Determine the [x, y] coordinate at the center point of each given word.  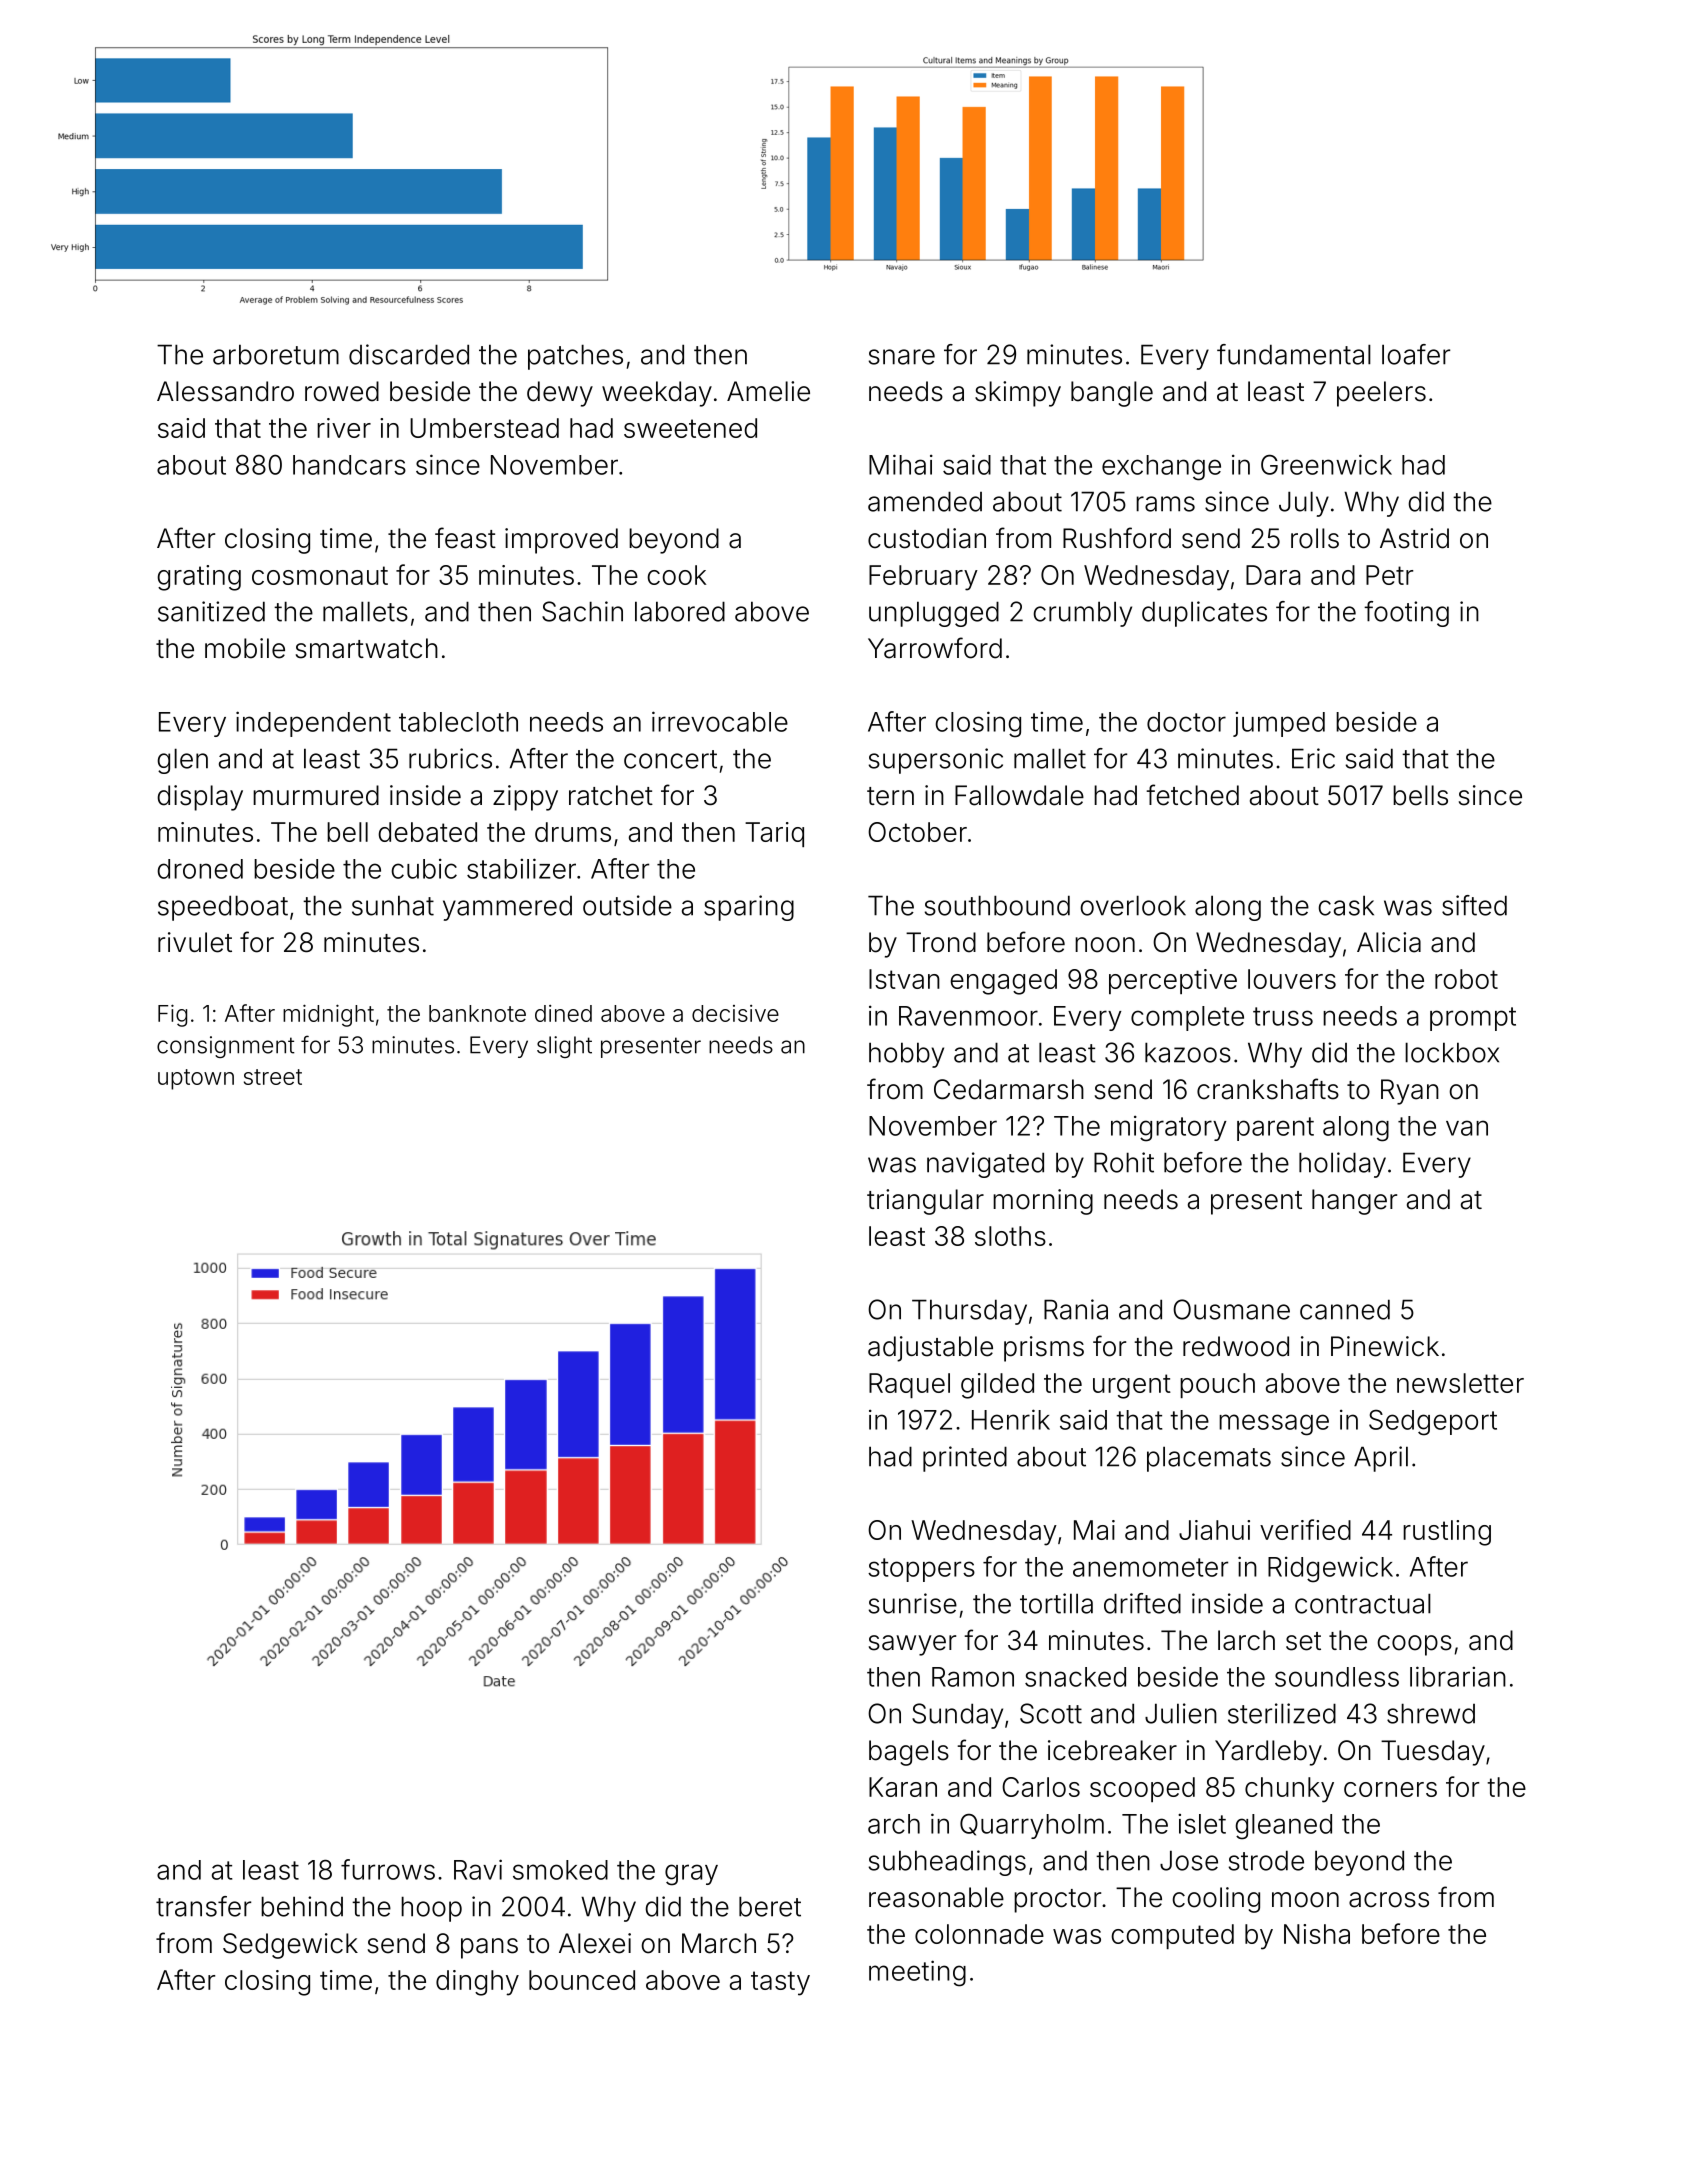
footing [1406, 614]
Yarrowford [935, 648]
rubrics [450, 758]
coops [1414, 1645]
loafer [1416, 354]
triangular [925, 1202]
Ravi [478, 1869]
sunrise [913, 1603]
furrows [388, 1869]
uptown [196, 1079]
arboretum [276, 354]
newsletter [1460, 1383]
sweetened [690, 428]
